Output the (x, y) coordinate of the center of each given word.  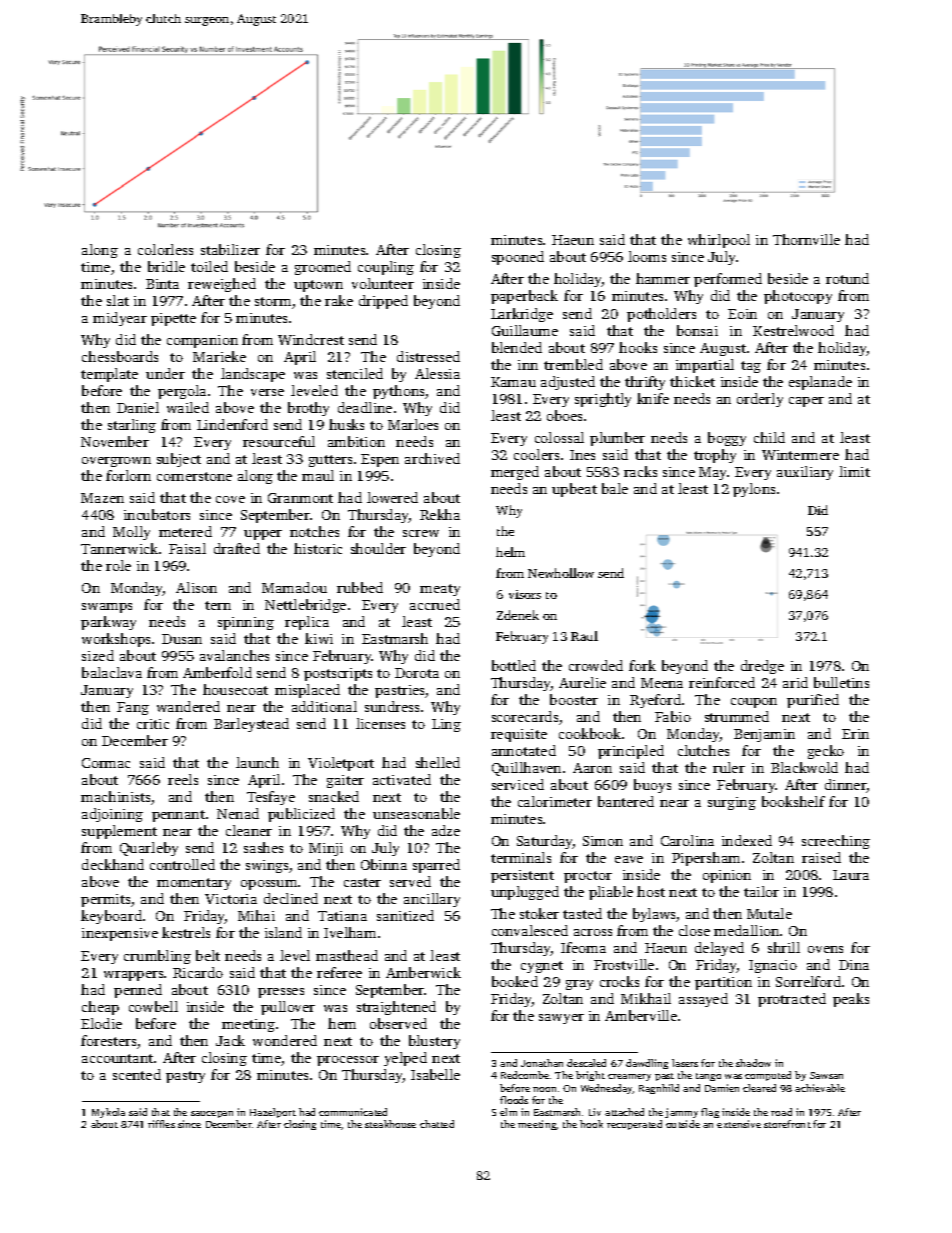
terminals (521, 857)
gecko (826, 752)
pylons (754, 490)
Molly (131, 533)
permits (105, 900)
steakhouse (390, 1124)
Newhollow (561, 573)
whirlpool (719, 241)
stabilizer (230, 249)
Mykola (108, 1113)
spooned (518, 258)
